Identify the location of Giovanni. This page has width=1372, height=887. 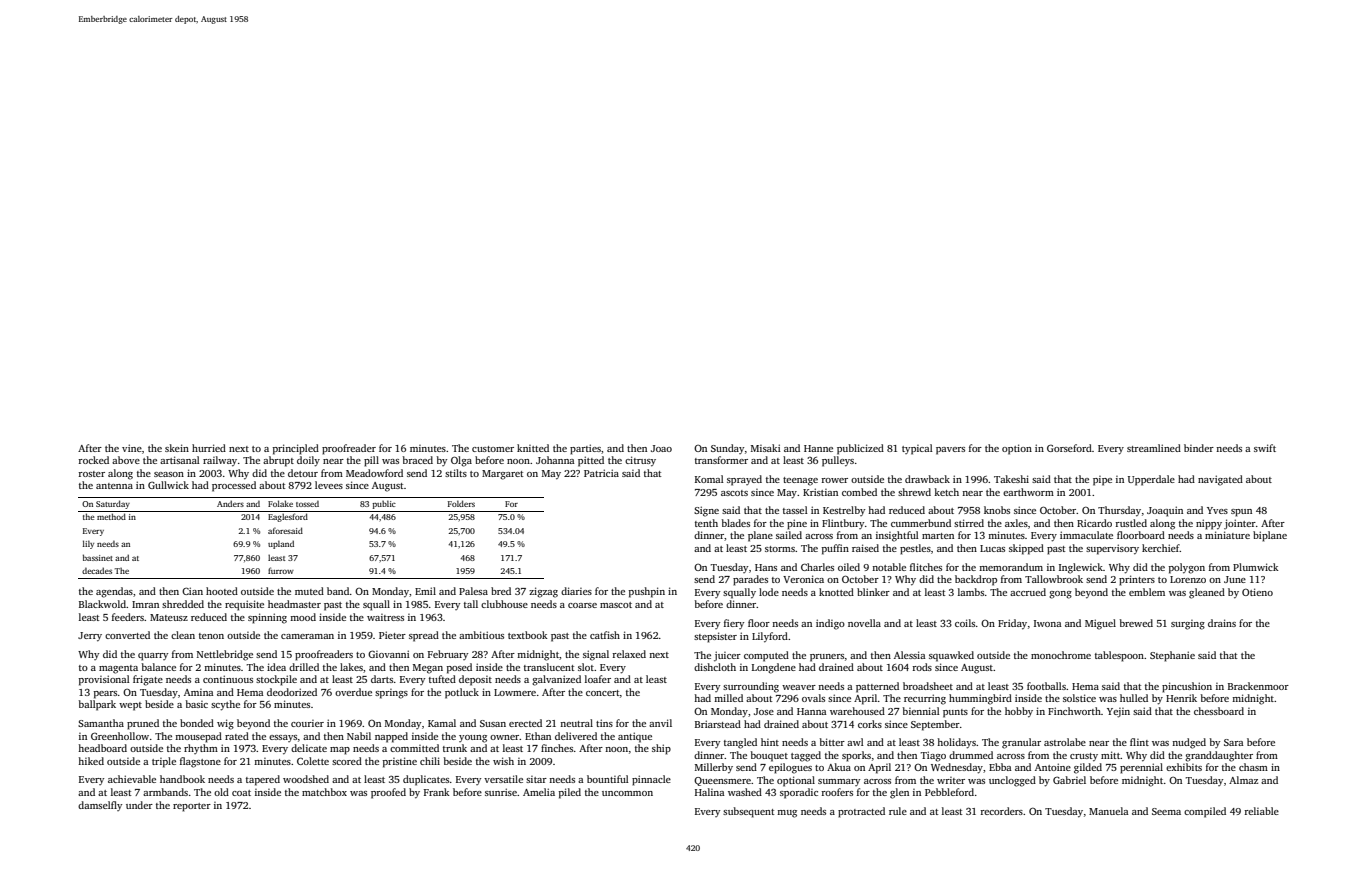
(389, 654).
